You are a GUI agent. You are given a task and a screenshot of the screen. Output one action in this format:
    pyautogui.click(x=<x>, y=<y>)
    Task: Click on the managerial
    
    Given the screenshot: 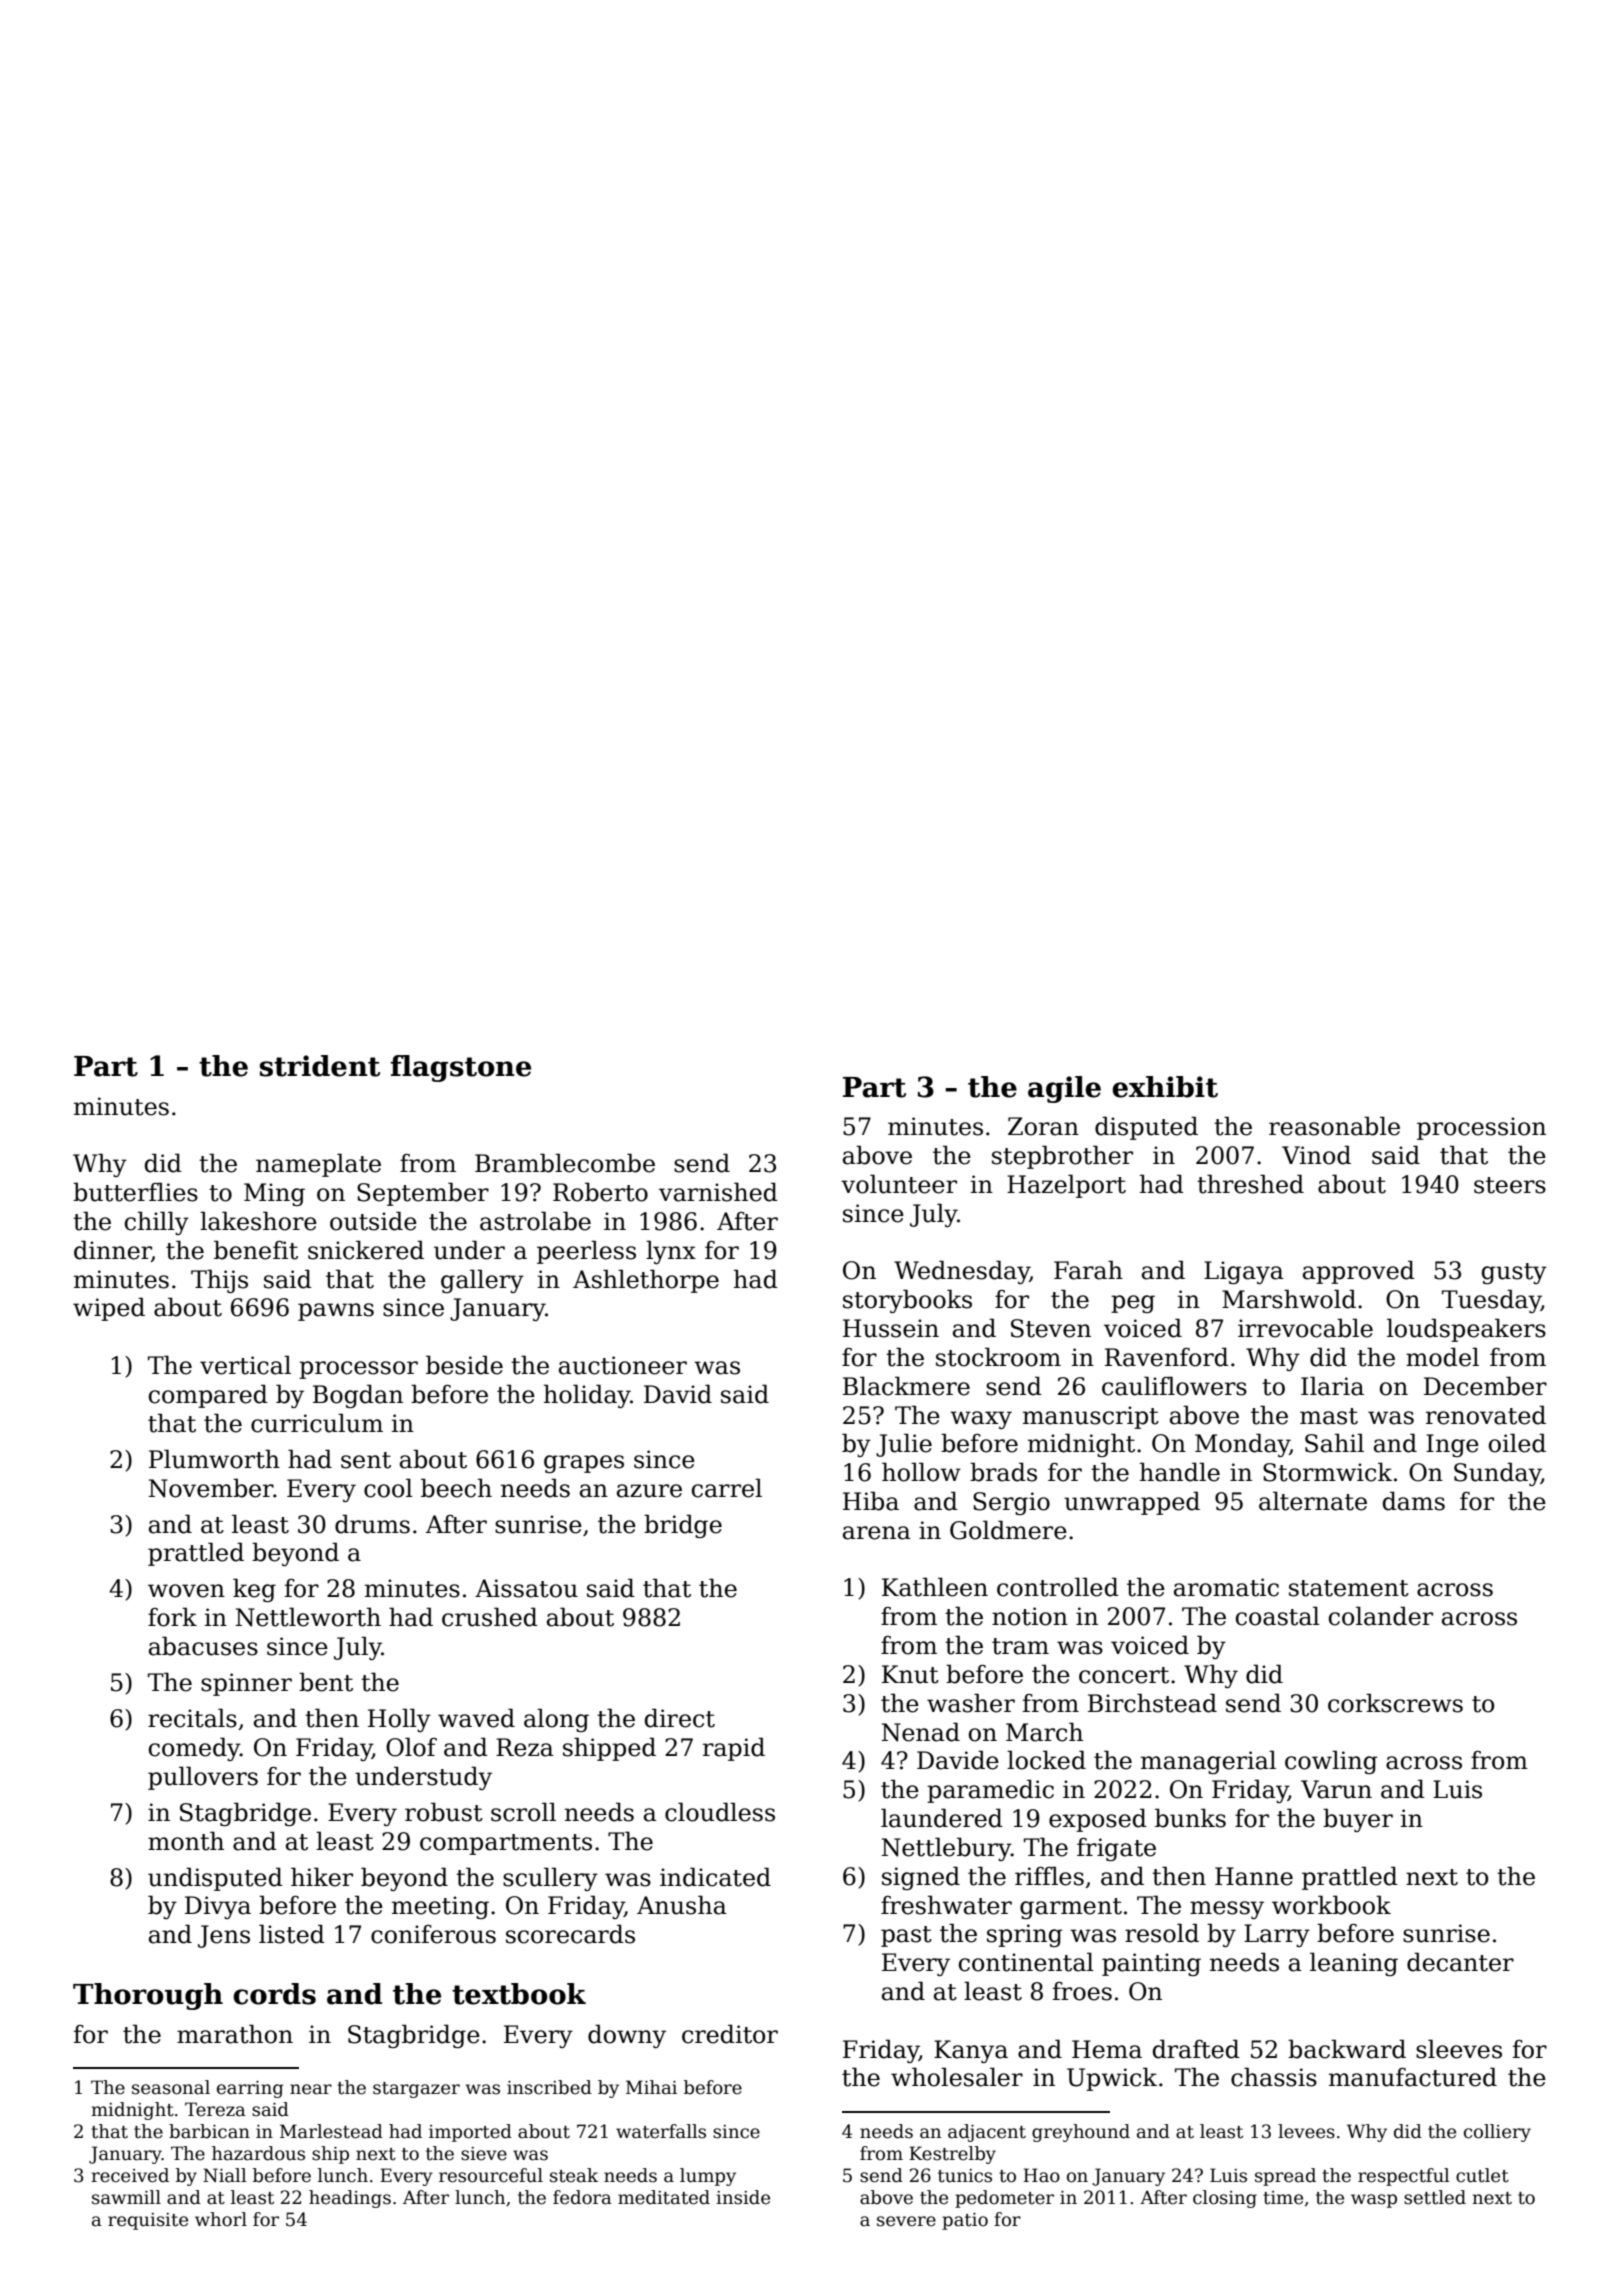 What is the action you would take?
    pyautogui.click(x=1208, y=1762)
